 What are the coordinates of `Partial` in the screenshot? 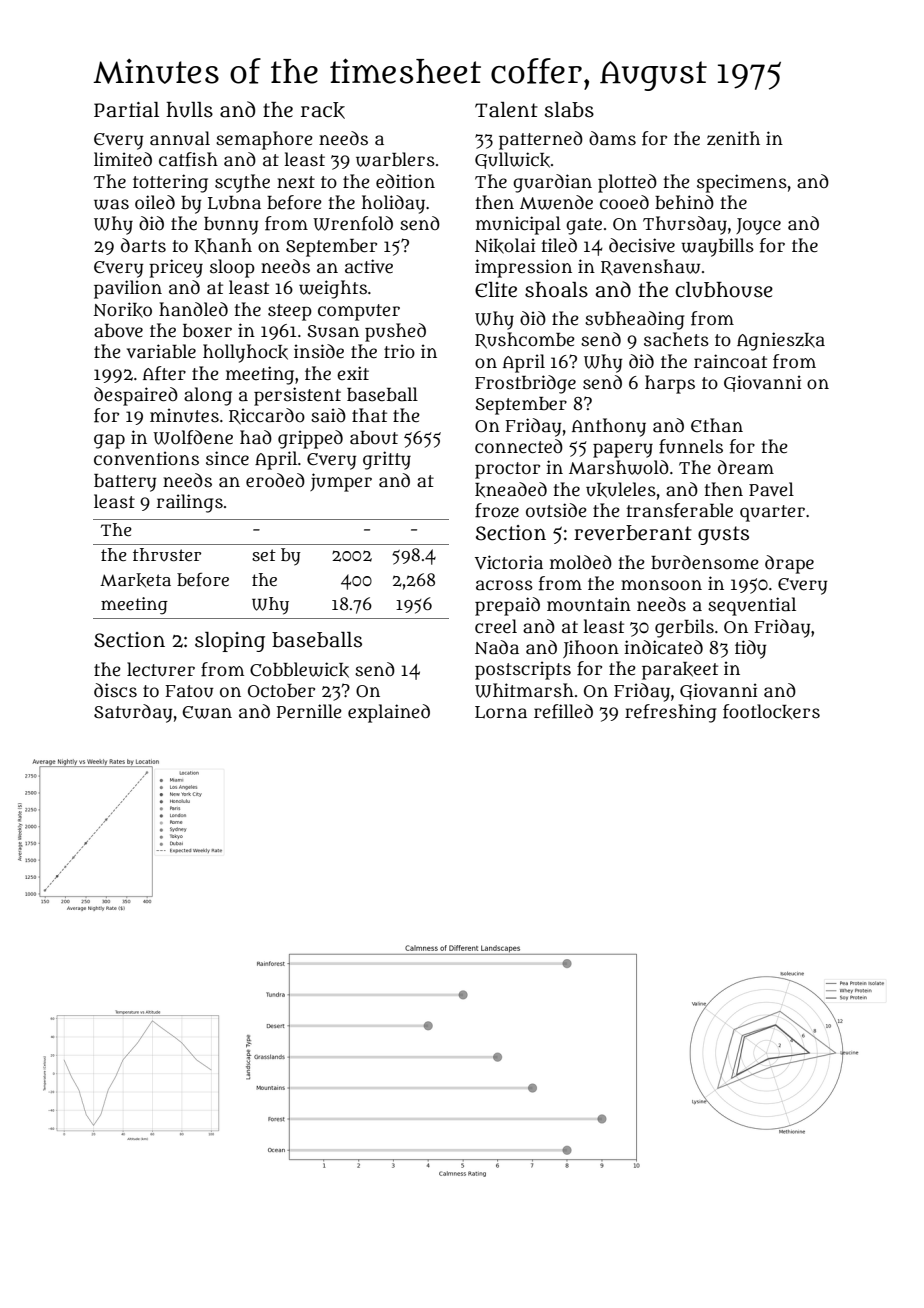 It's located at (126, 110).
